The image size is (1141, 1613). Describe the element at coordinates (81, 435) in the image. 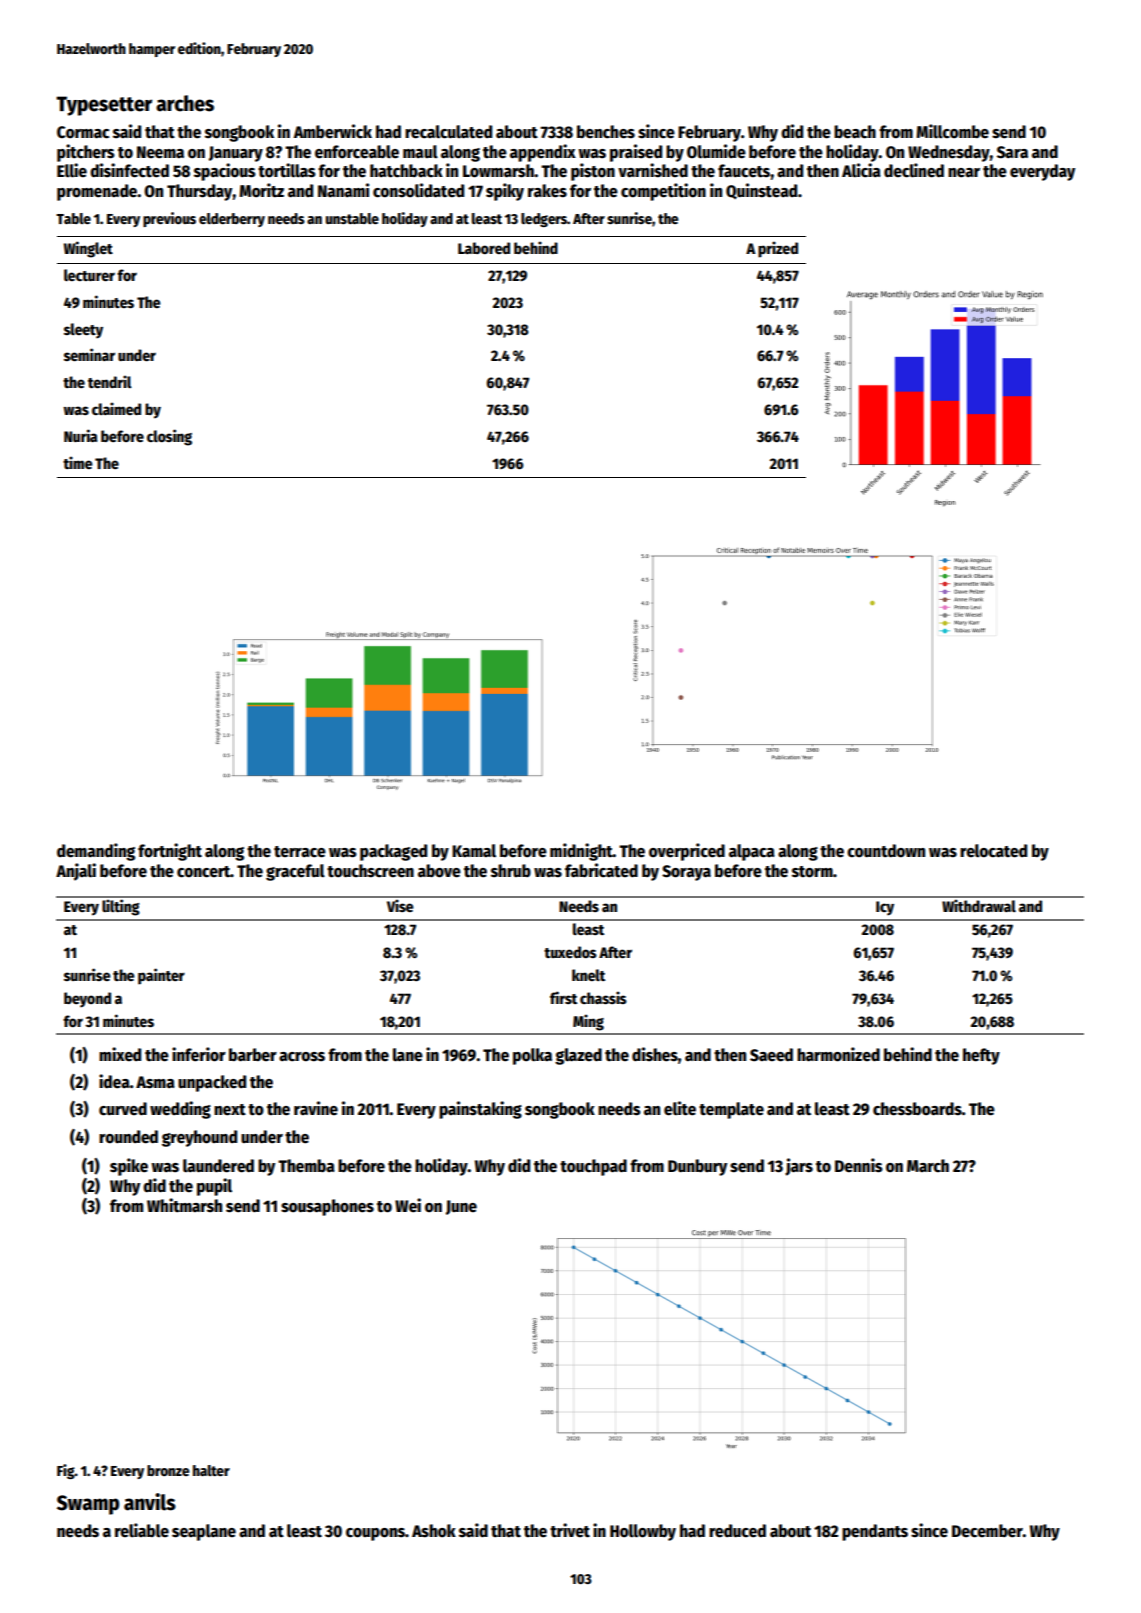

I see `Nuria` at that location.
